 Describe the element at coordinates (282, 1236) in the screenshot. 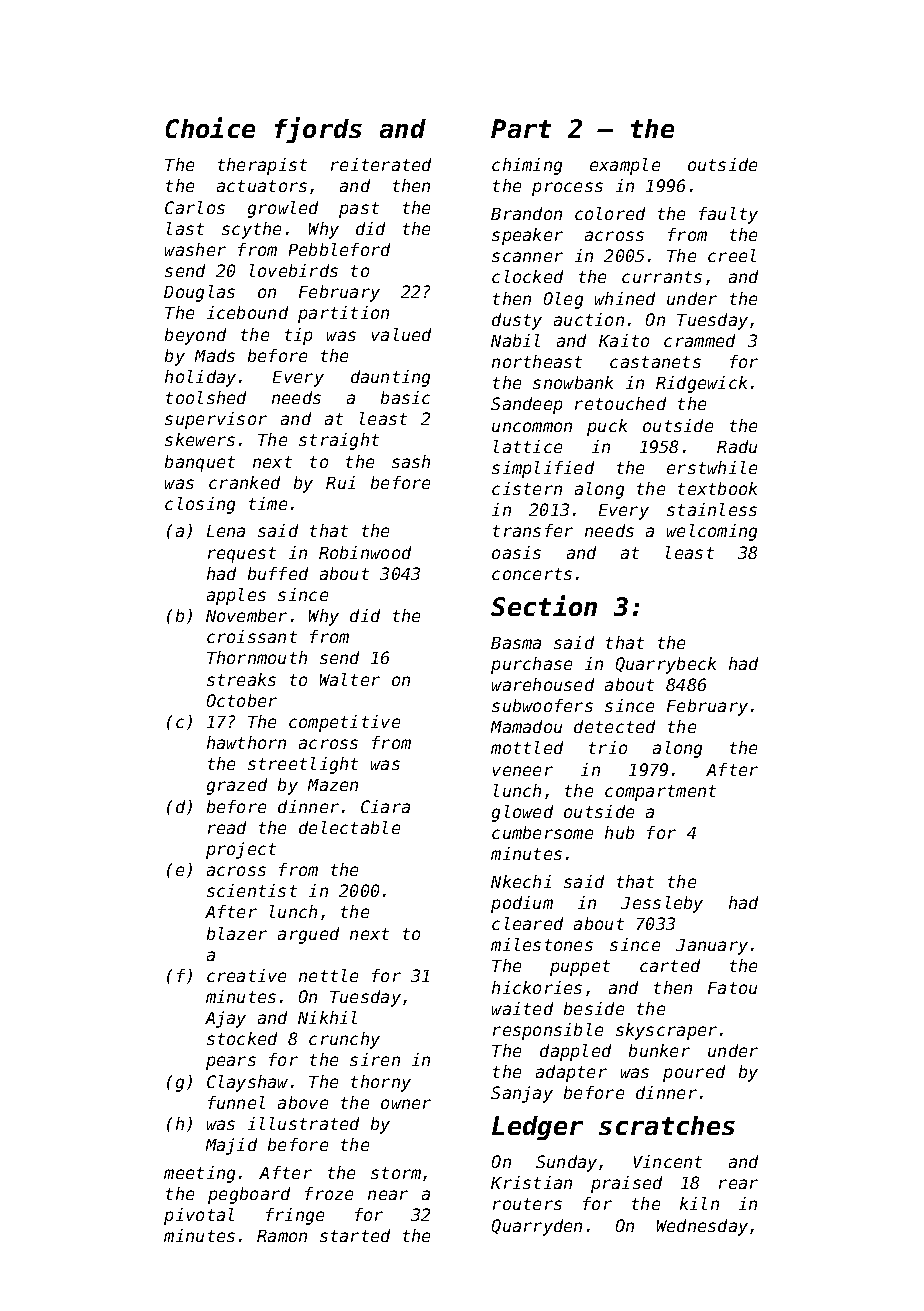

I see `Ramon` at that location.
